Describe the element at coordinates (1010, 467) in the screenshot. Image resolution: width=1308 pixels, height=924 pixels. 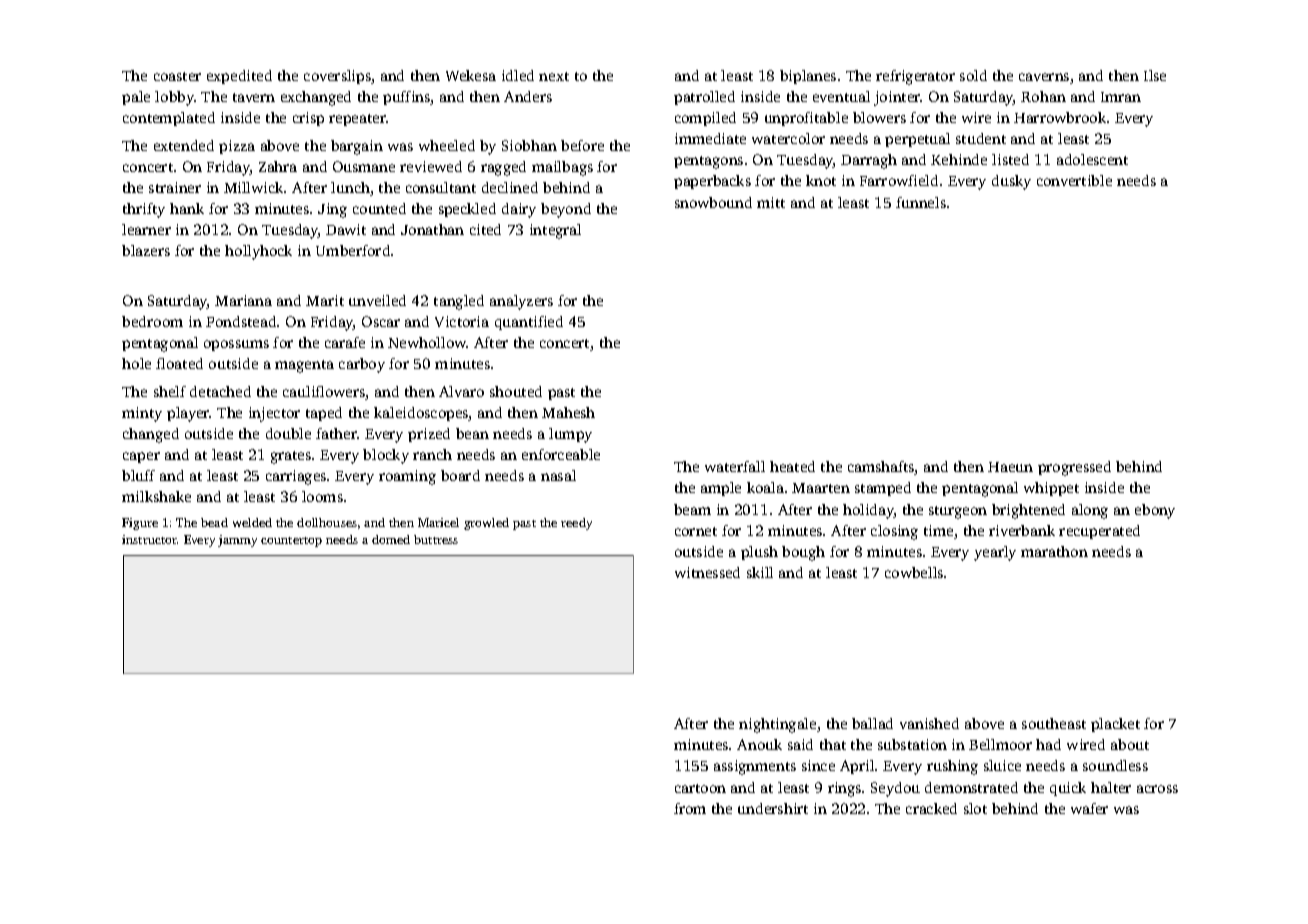
I see `Haeun` at that location.
